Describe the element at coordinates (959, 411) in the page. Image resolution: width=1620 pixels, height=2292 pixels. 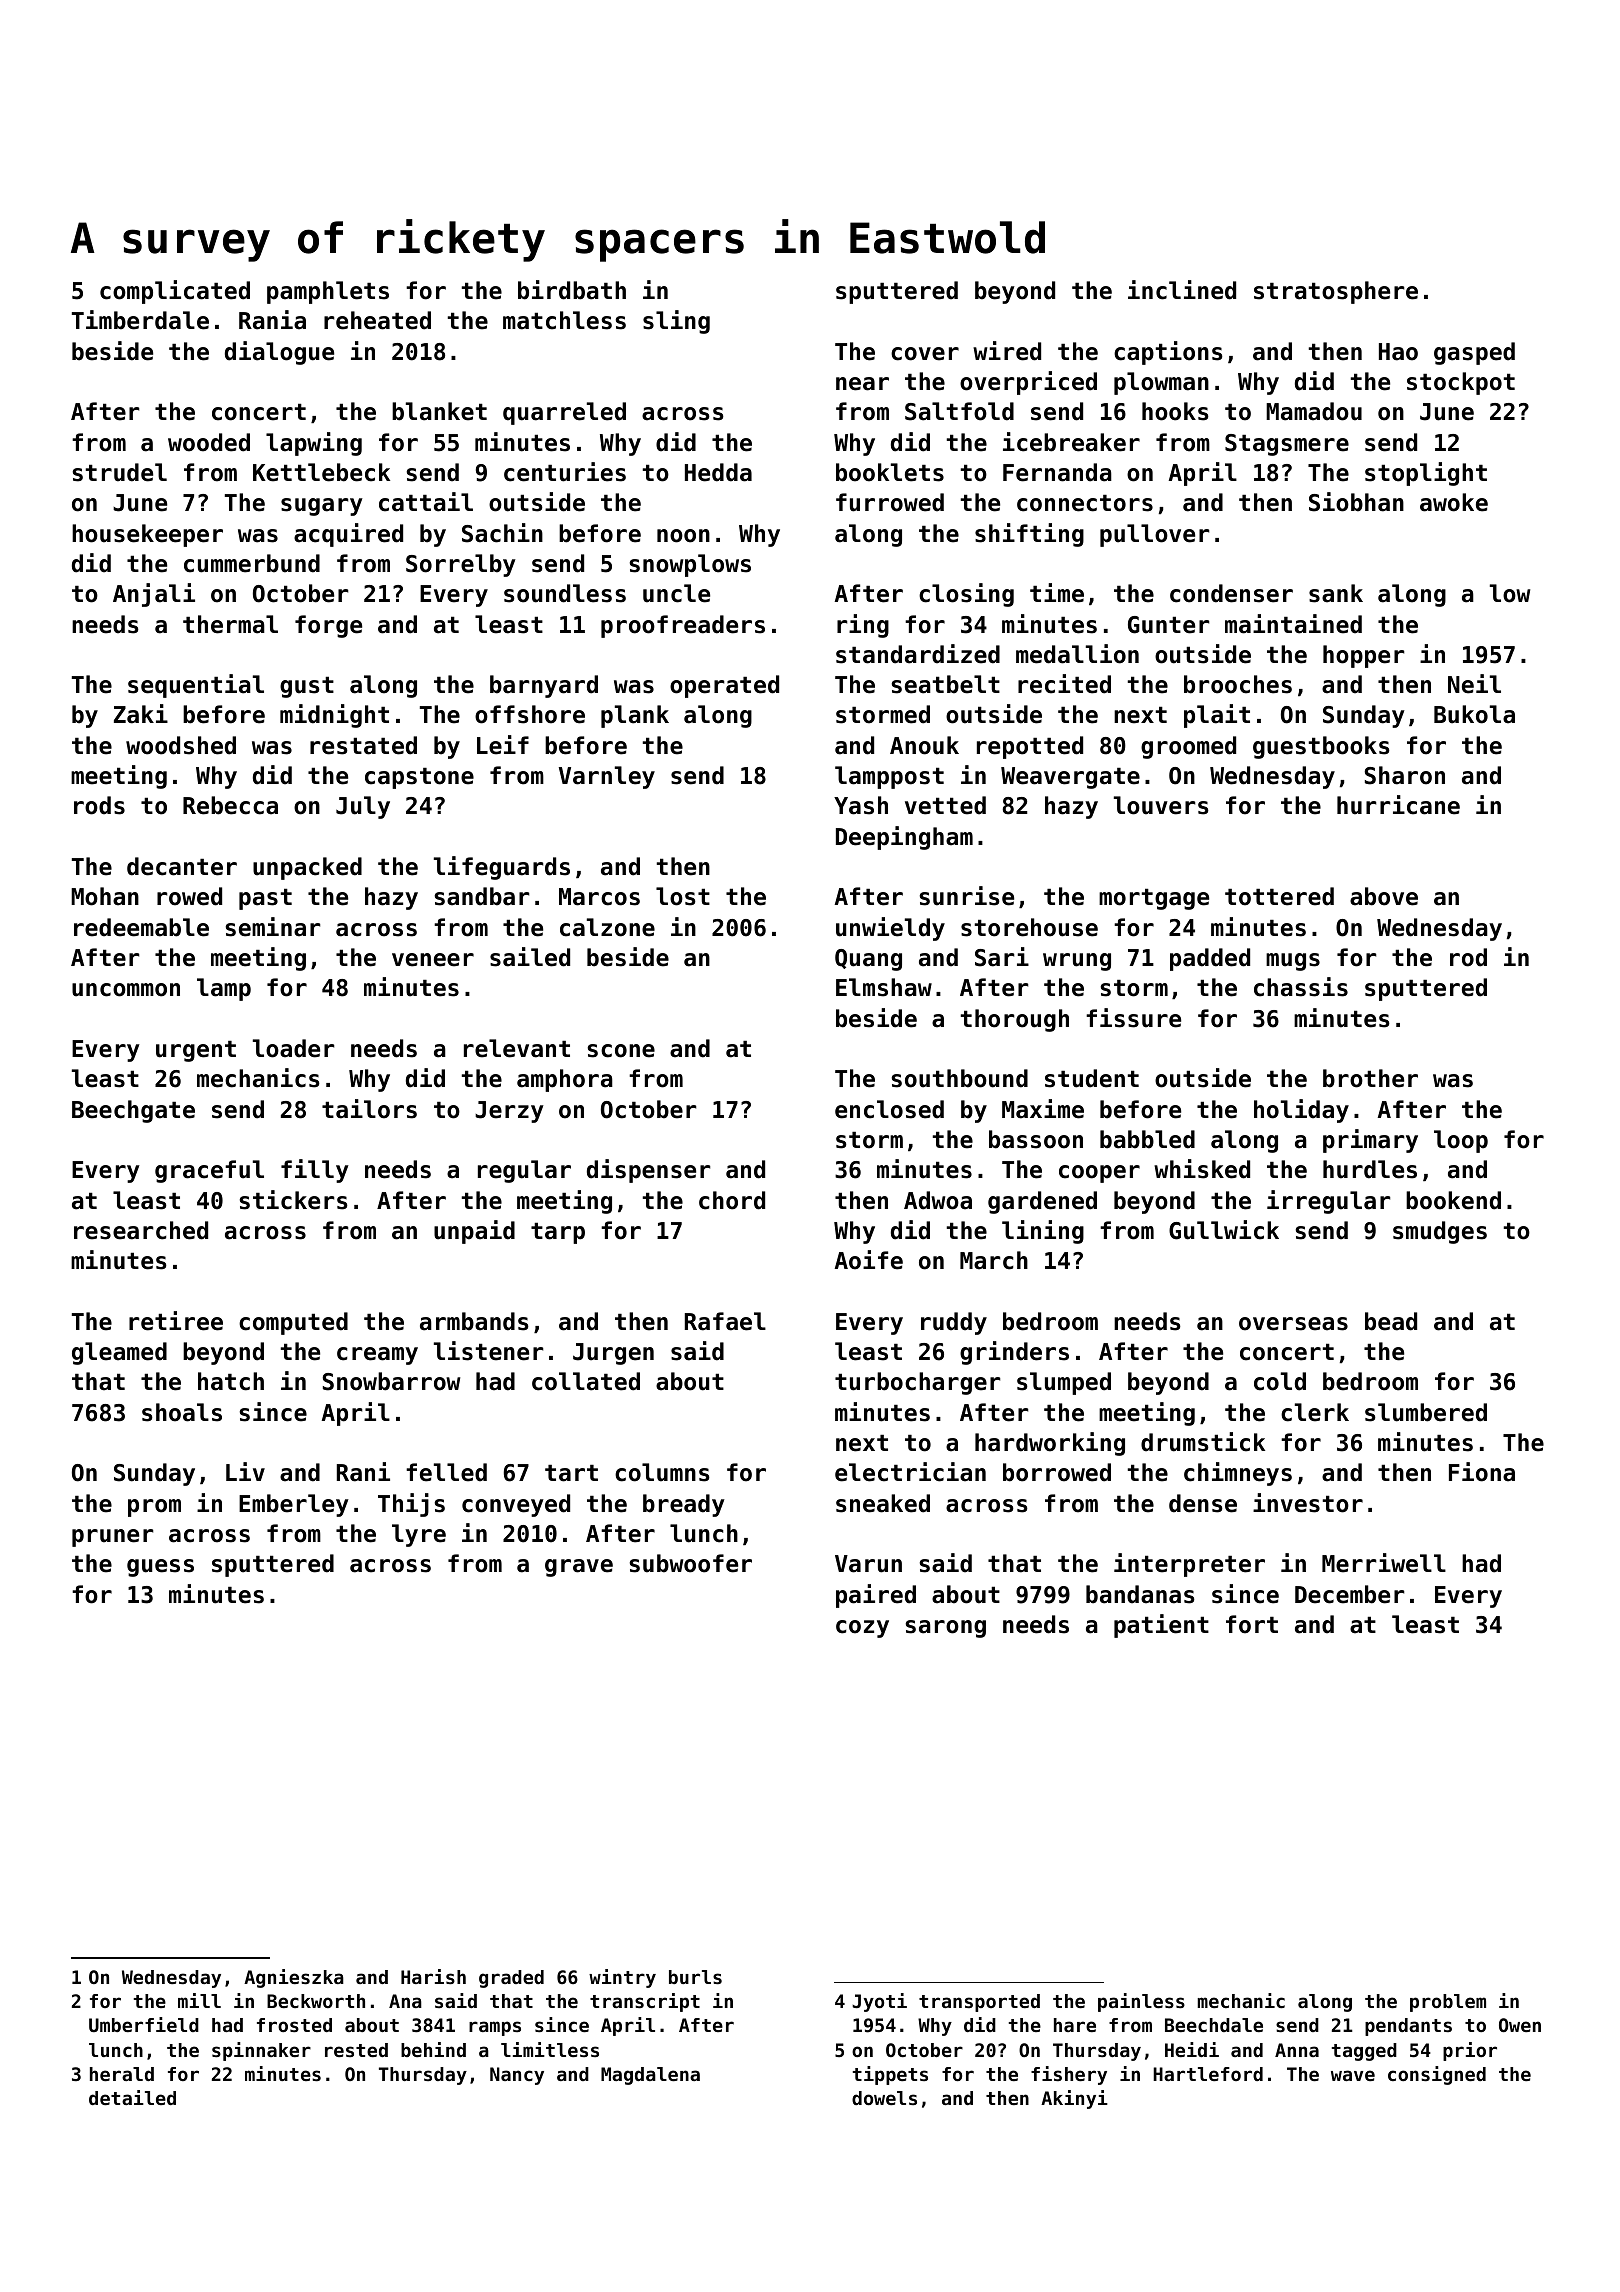
I see `Saltfold` at that location.
